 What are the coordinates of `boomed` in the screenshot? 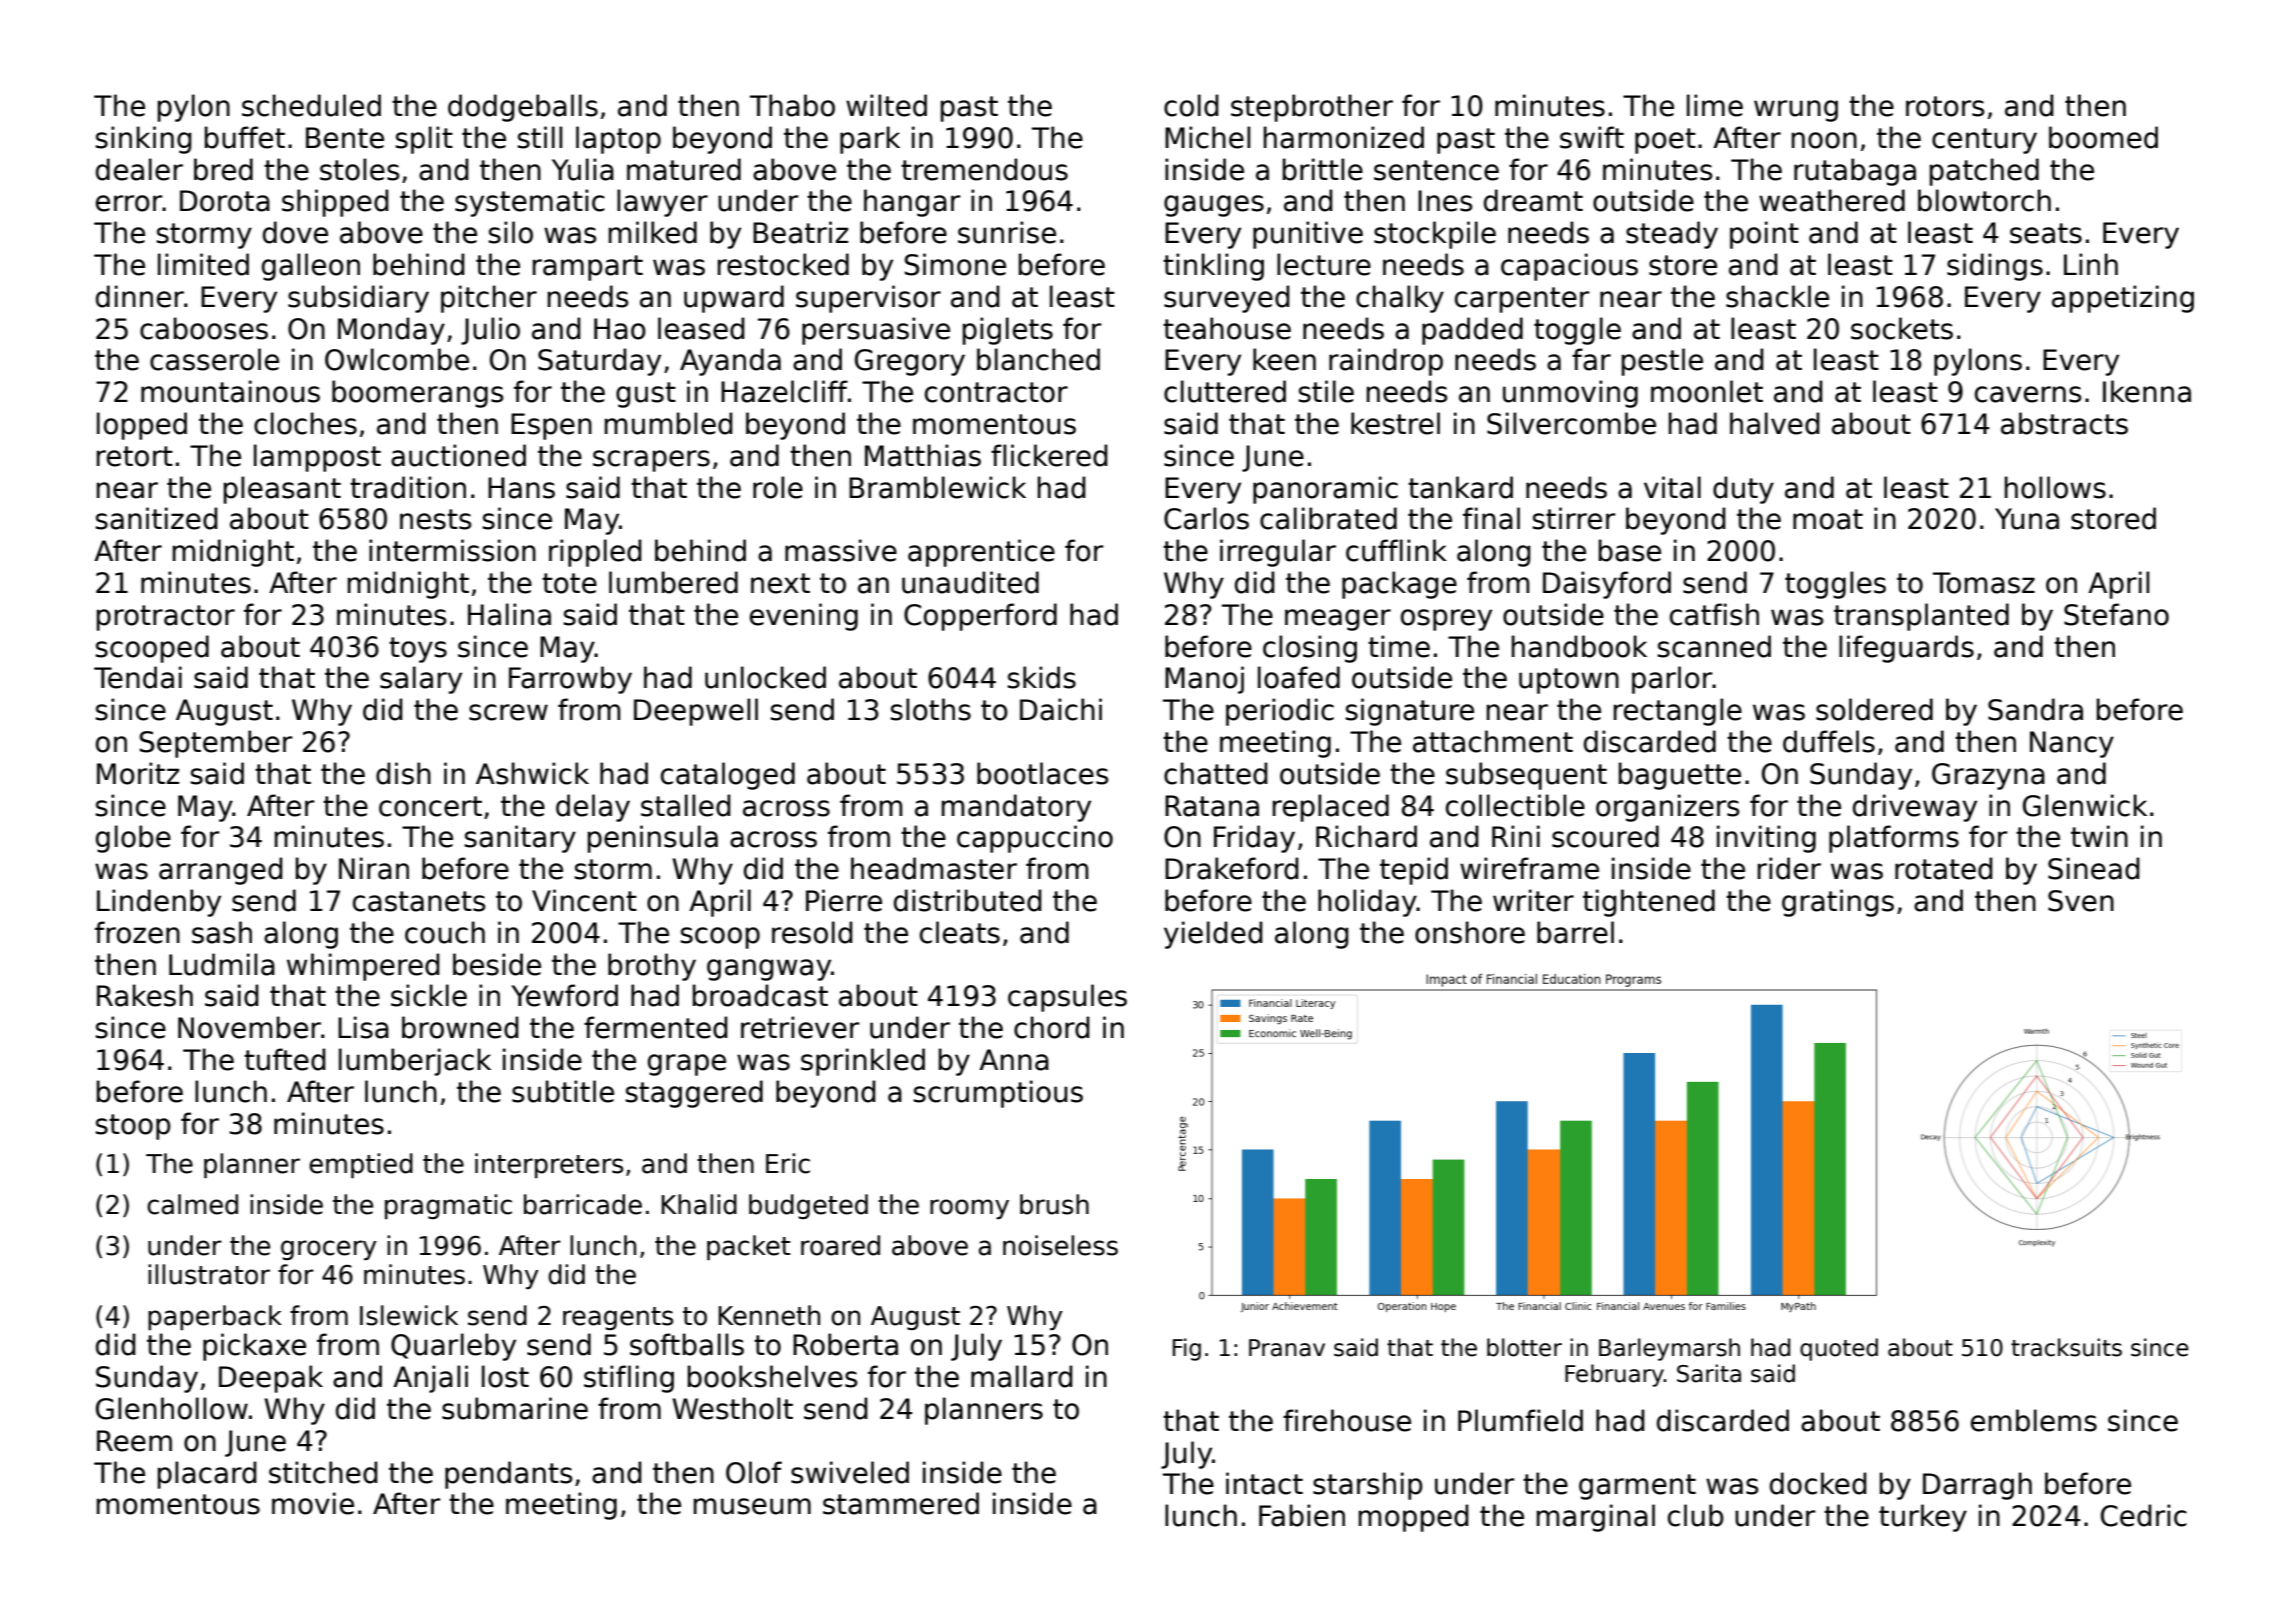 It's located at (2103, 137).
